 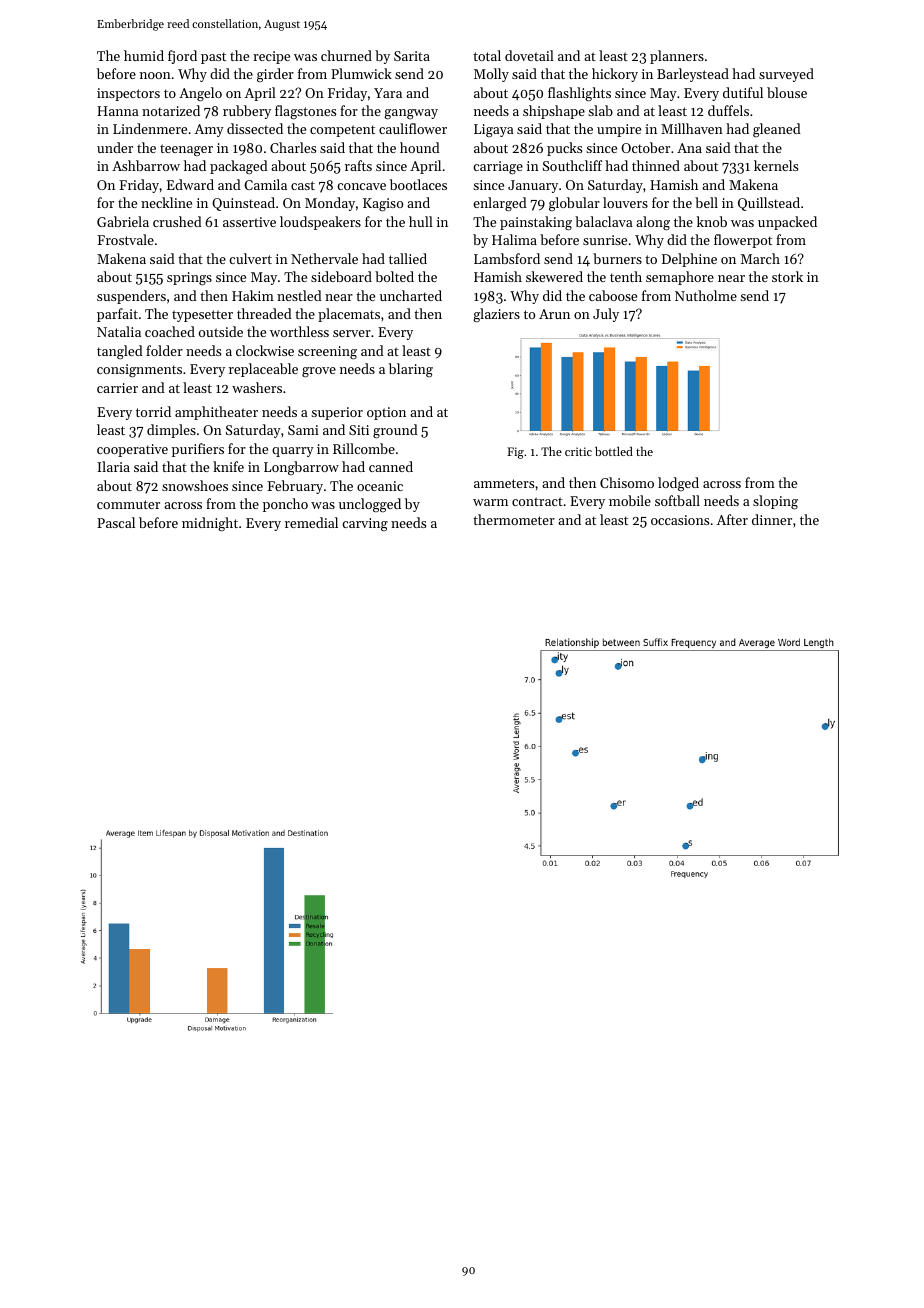 I want to click on carrier, so click(x=117, y=388).
